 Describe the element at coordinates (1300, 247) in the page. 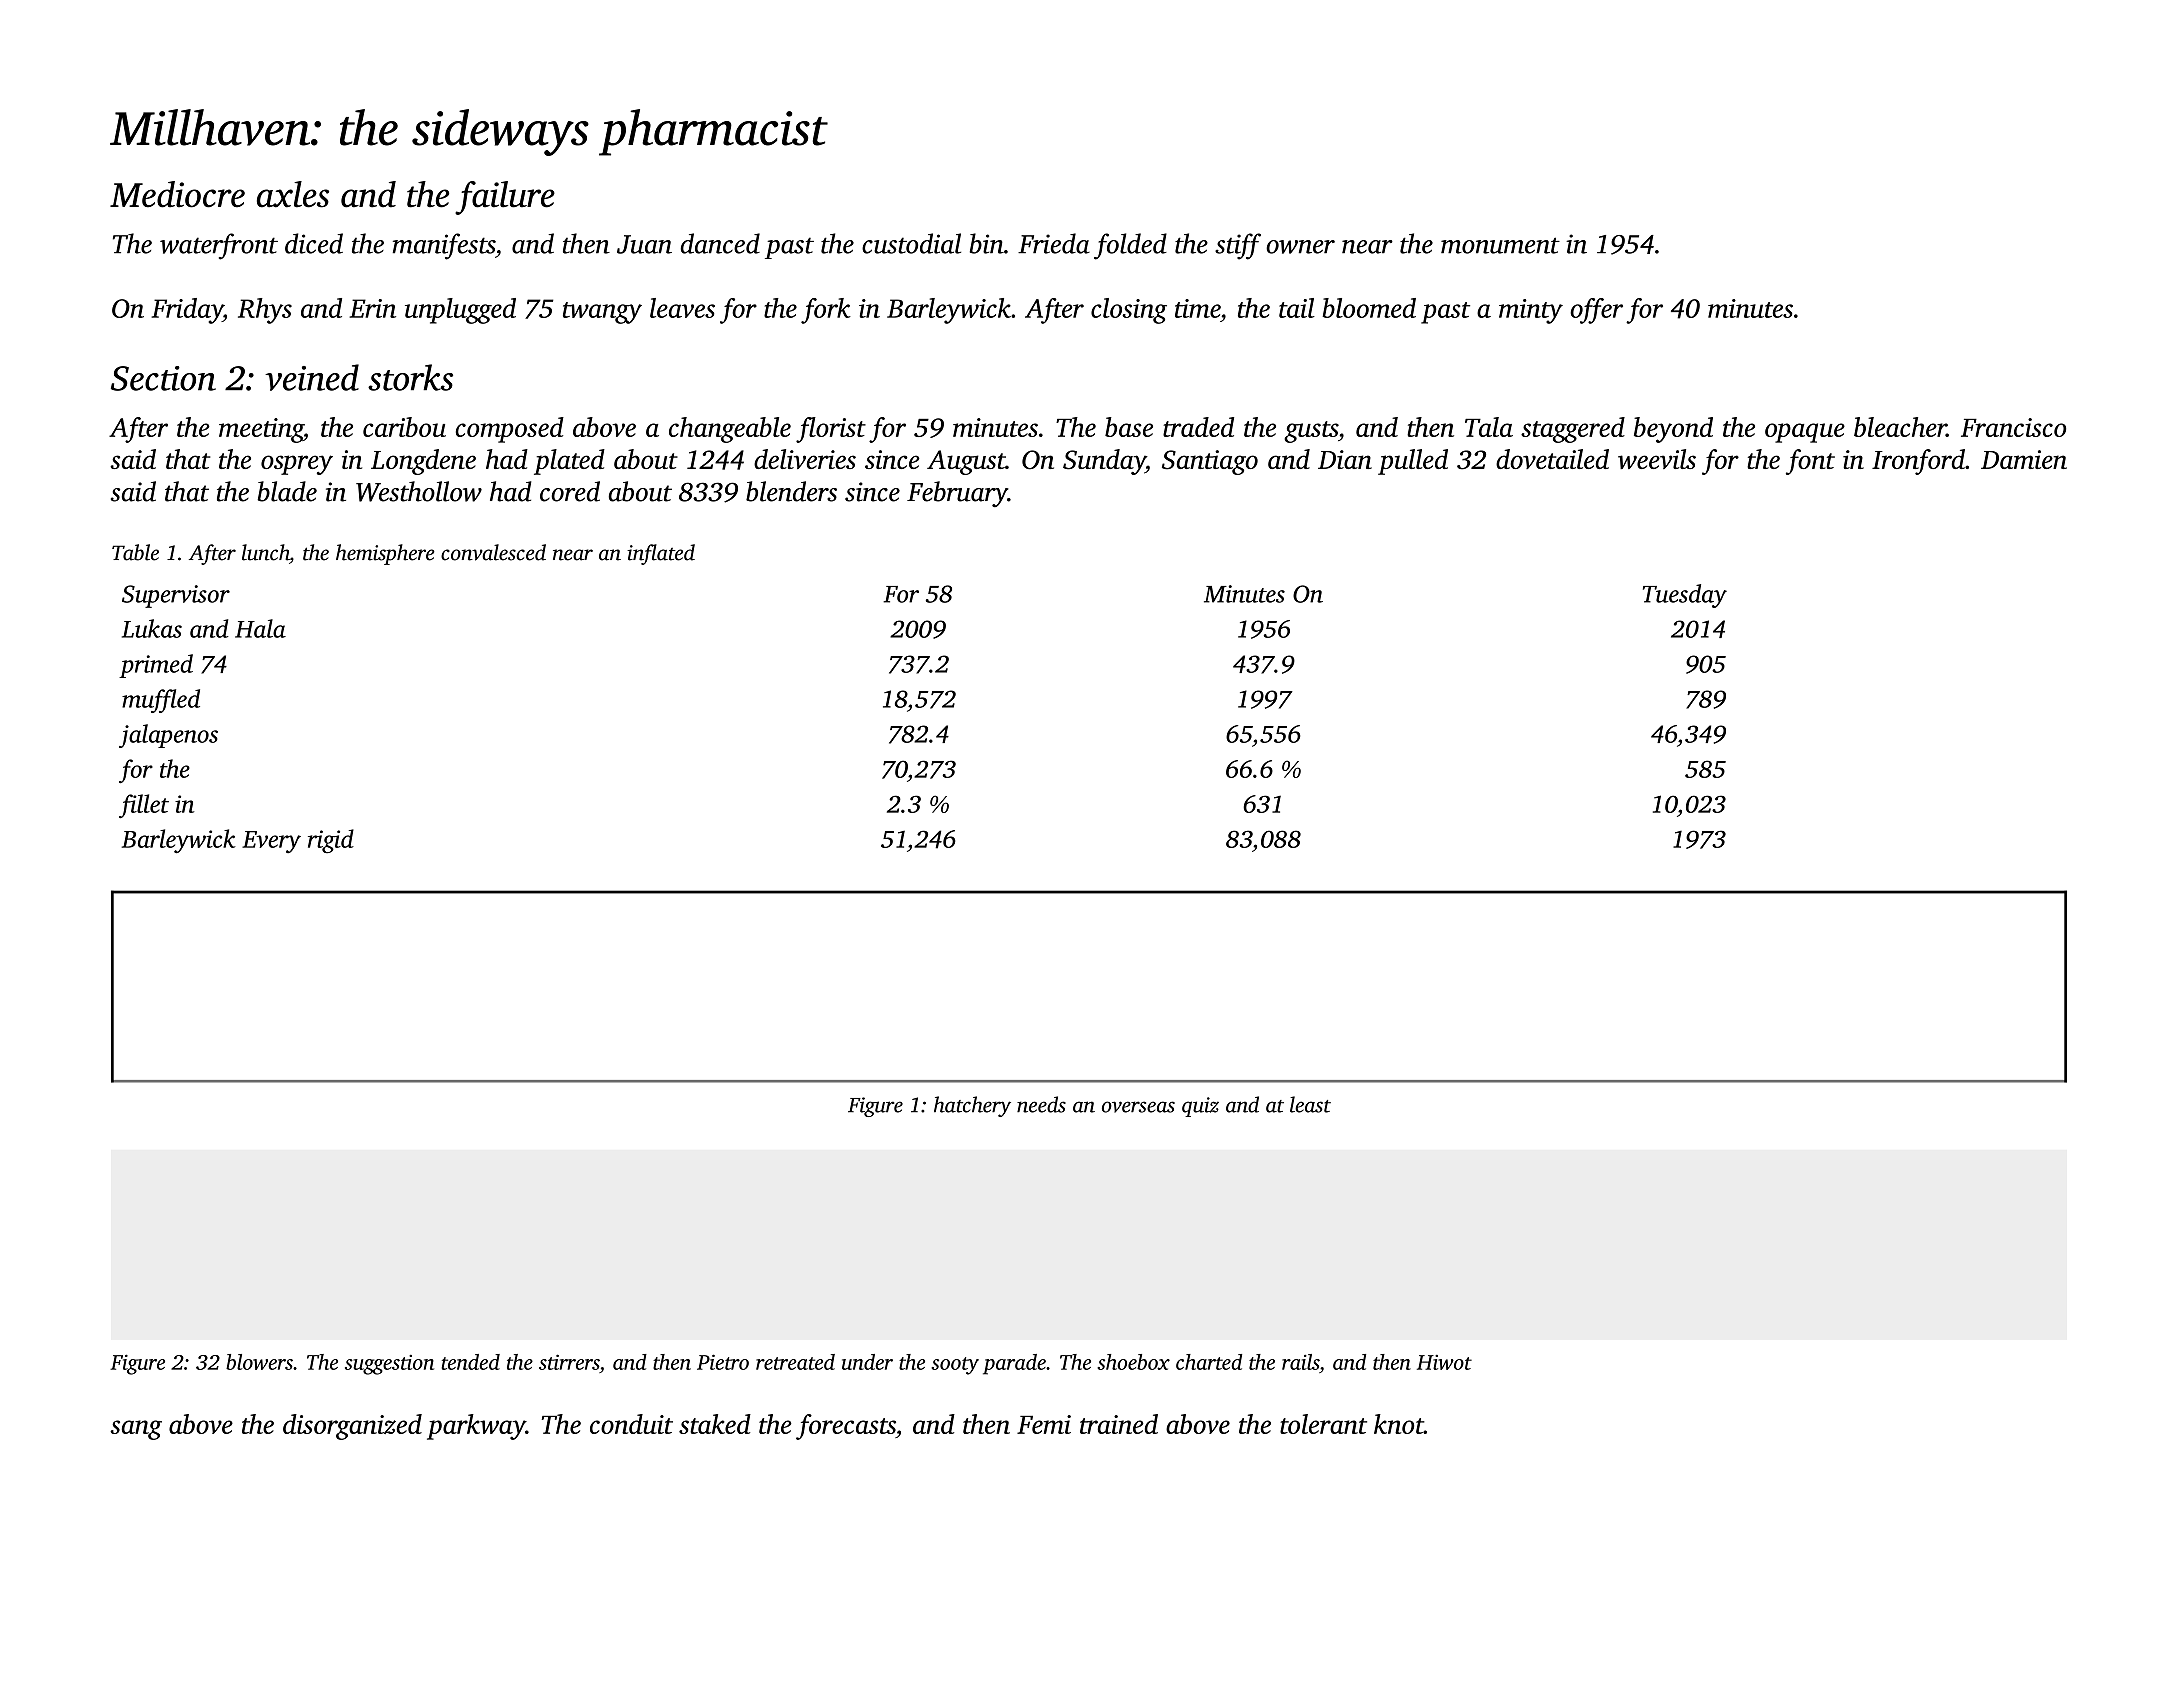

I see `owner` at that location.
